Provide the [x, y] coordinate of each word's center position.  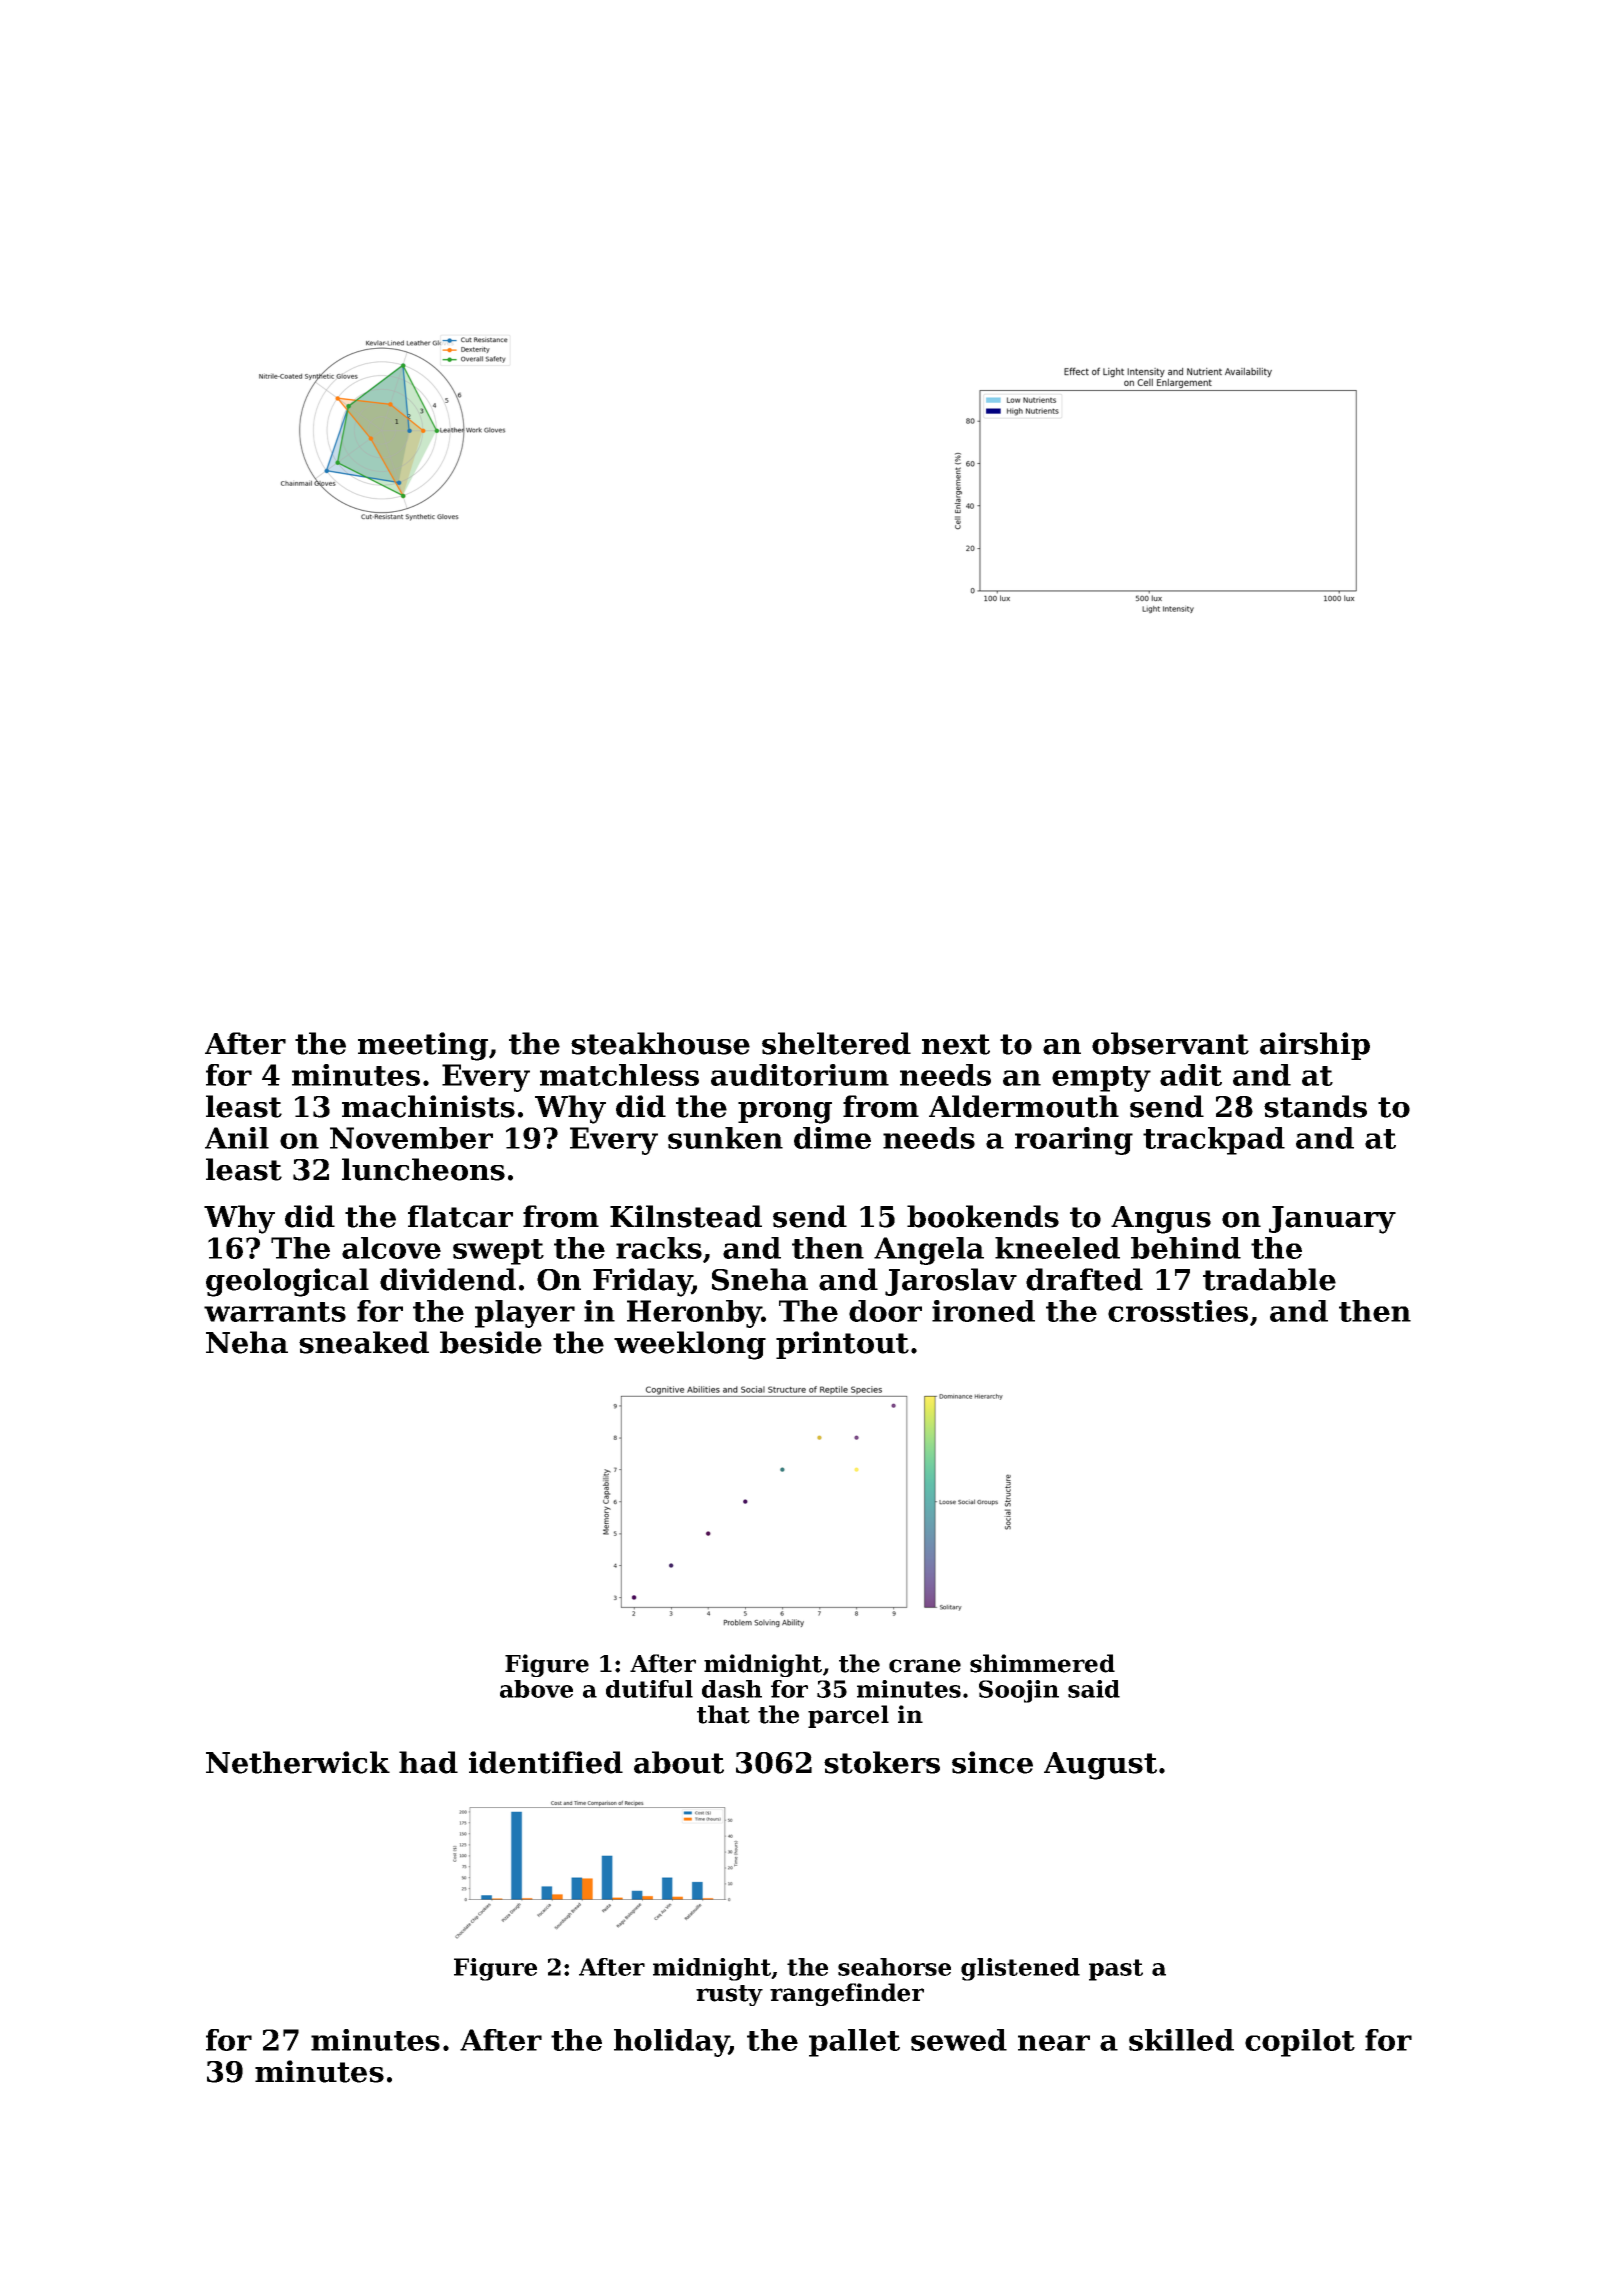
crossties [1178, 1311]
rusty [729, 1995]
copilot [1300, 2043]
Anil [237, 1138]
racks [659, 1248]
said [1094, 1689]
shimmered [1042, 1663]
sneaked [364, 1342]
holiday [671, 2043]
